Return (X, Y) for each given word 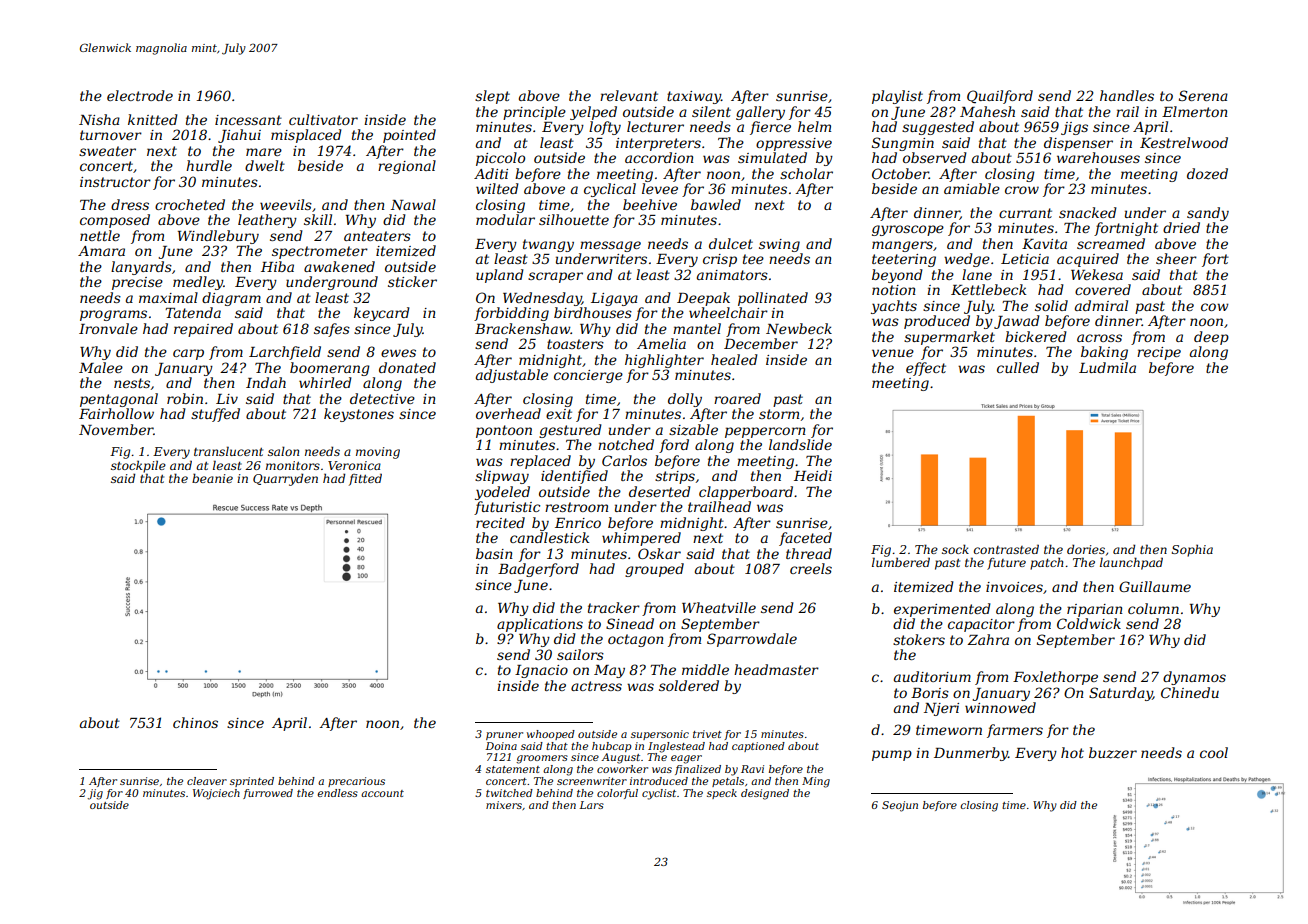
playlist (897, 97)
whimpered (641, 539)
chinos (195, 722)
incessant (248, 120)
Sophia (1192, 551)
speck (722, 794)
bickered (1036, 336)
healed (734, 359)
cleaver (207, 781)
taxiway (694, 97)
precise (137, 283)
